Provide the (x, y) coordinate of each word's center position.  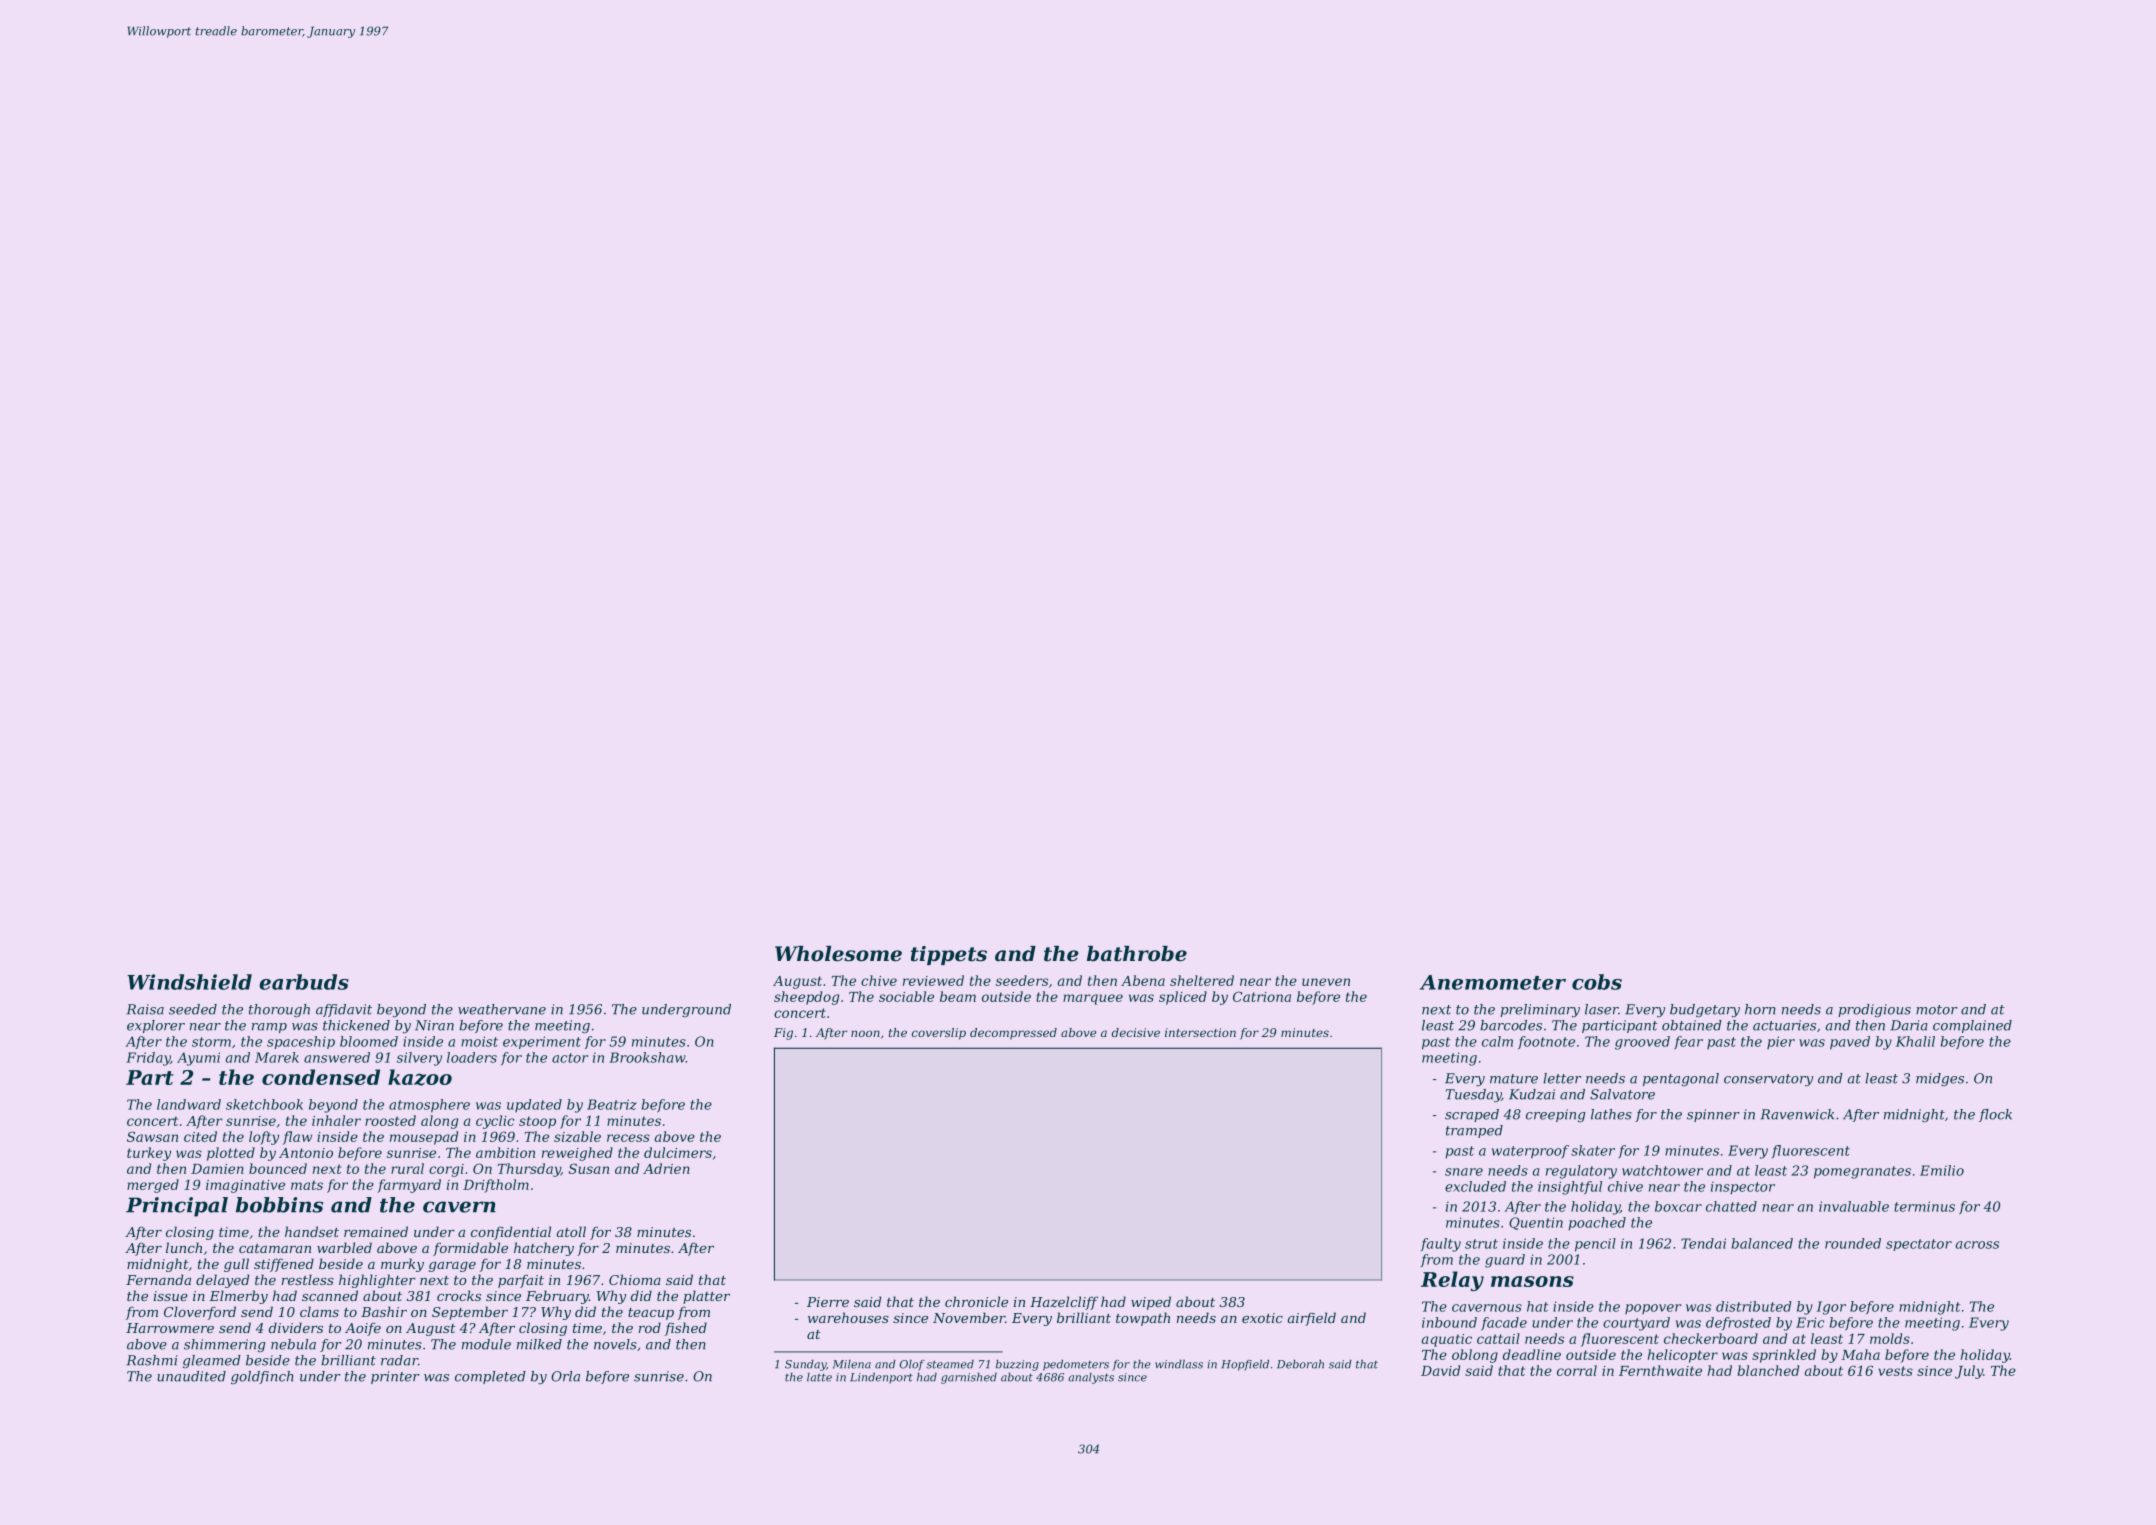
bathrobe (1137, 954)
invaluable (1854, 1206)
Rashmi (151, 1360)
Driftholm (496, 1186)
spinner (1713, 1115)
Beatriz (612, 1104)
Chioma (635, 1279)
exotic (1262, 1318)
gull (236, 1265)
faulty (1441, 1245)
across (1977, 1245)
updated (534, 1105)
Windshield (189, 982)
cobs (1597, 982)
